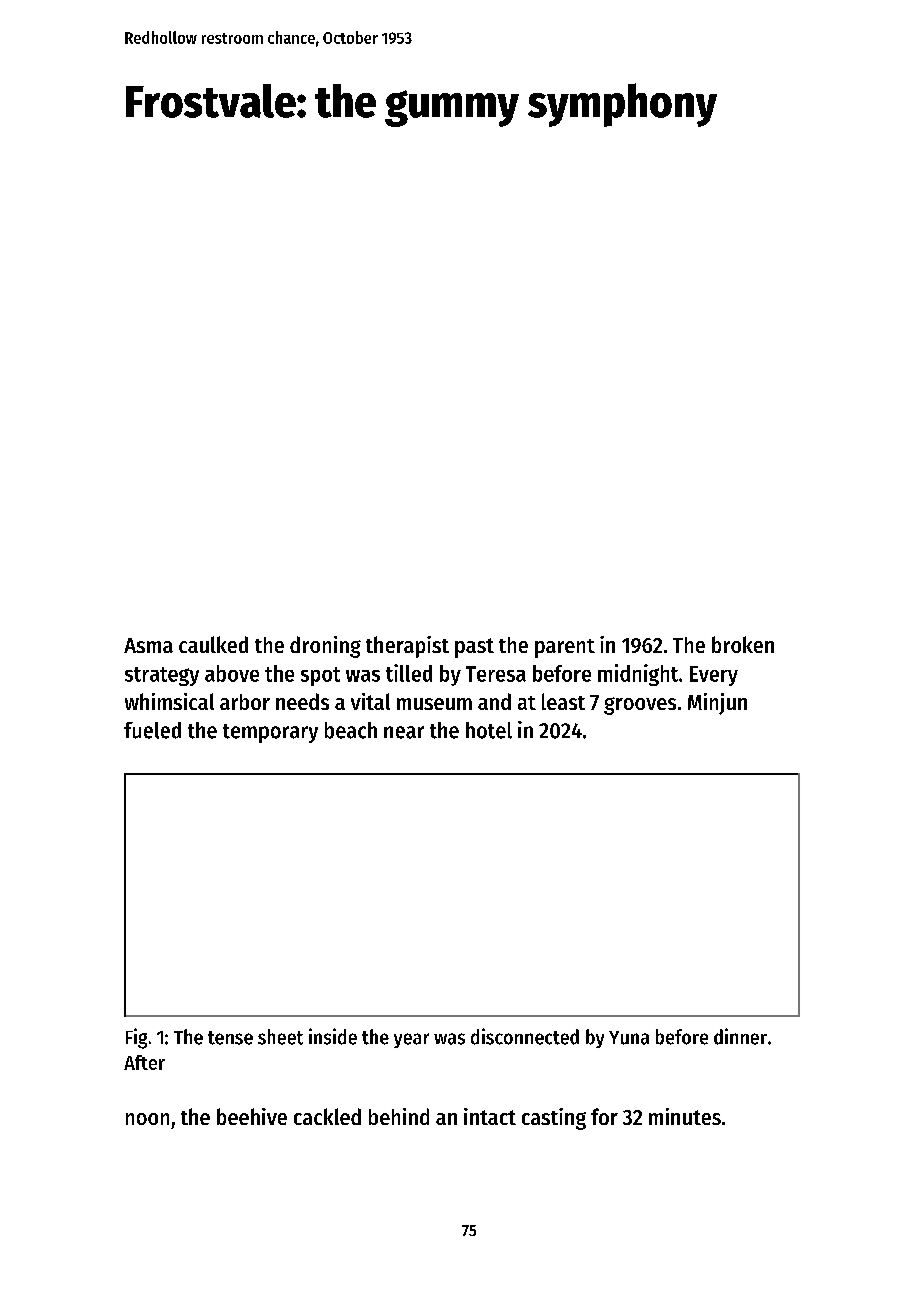 The image size is (924, 1311). What do you see at coordinates (629, 1038) in the document?
I see `Yuna` at bounding box center [629, 1038].
